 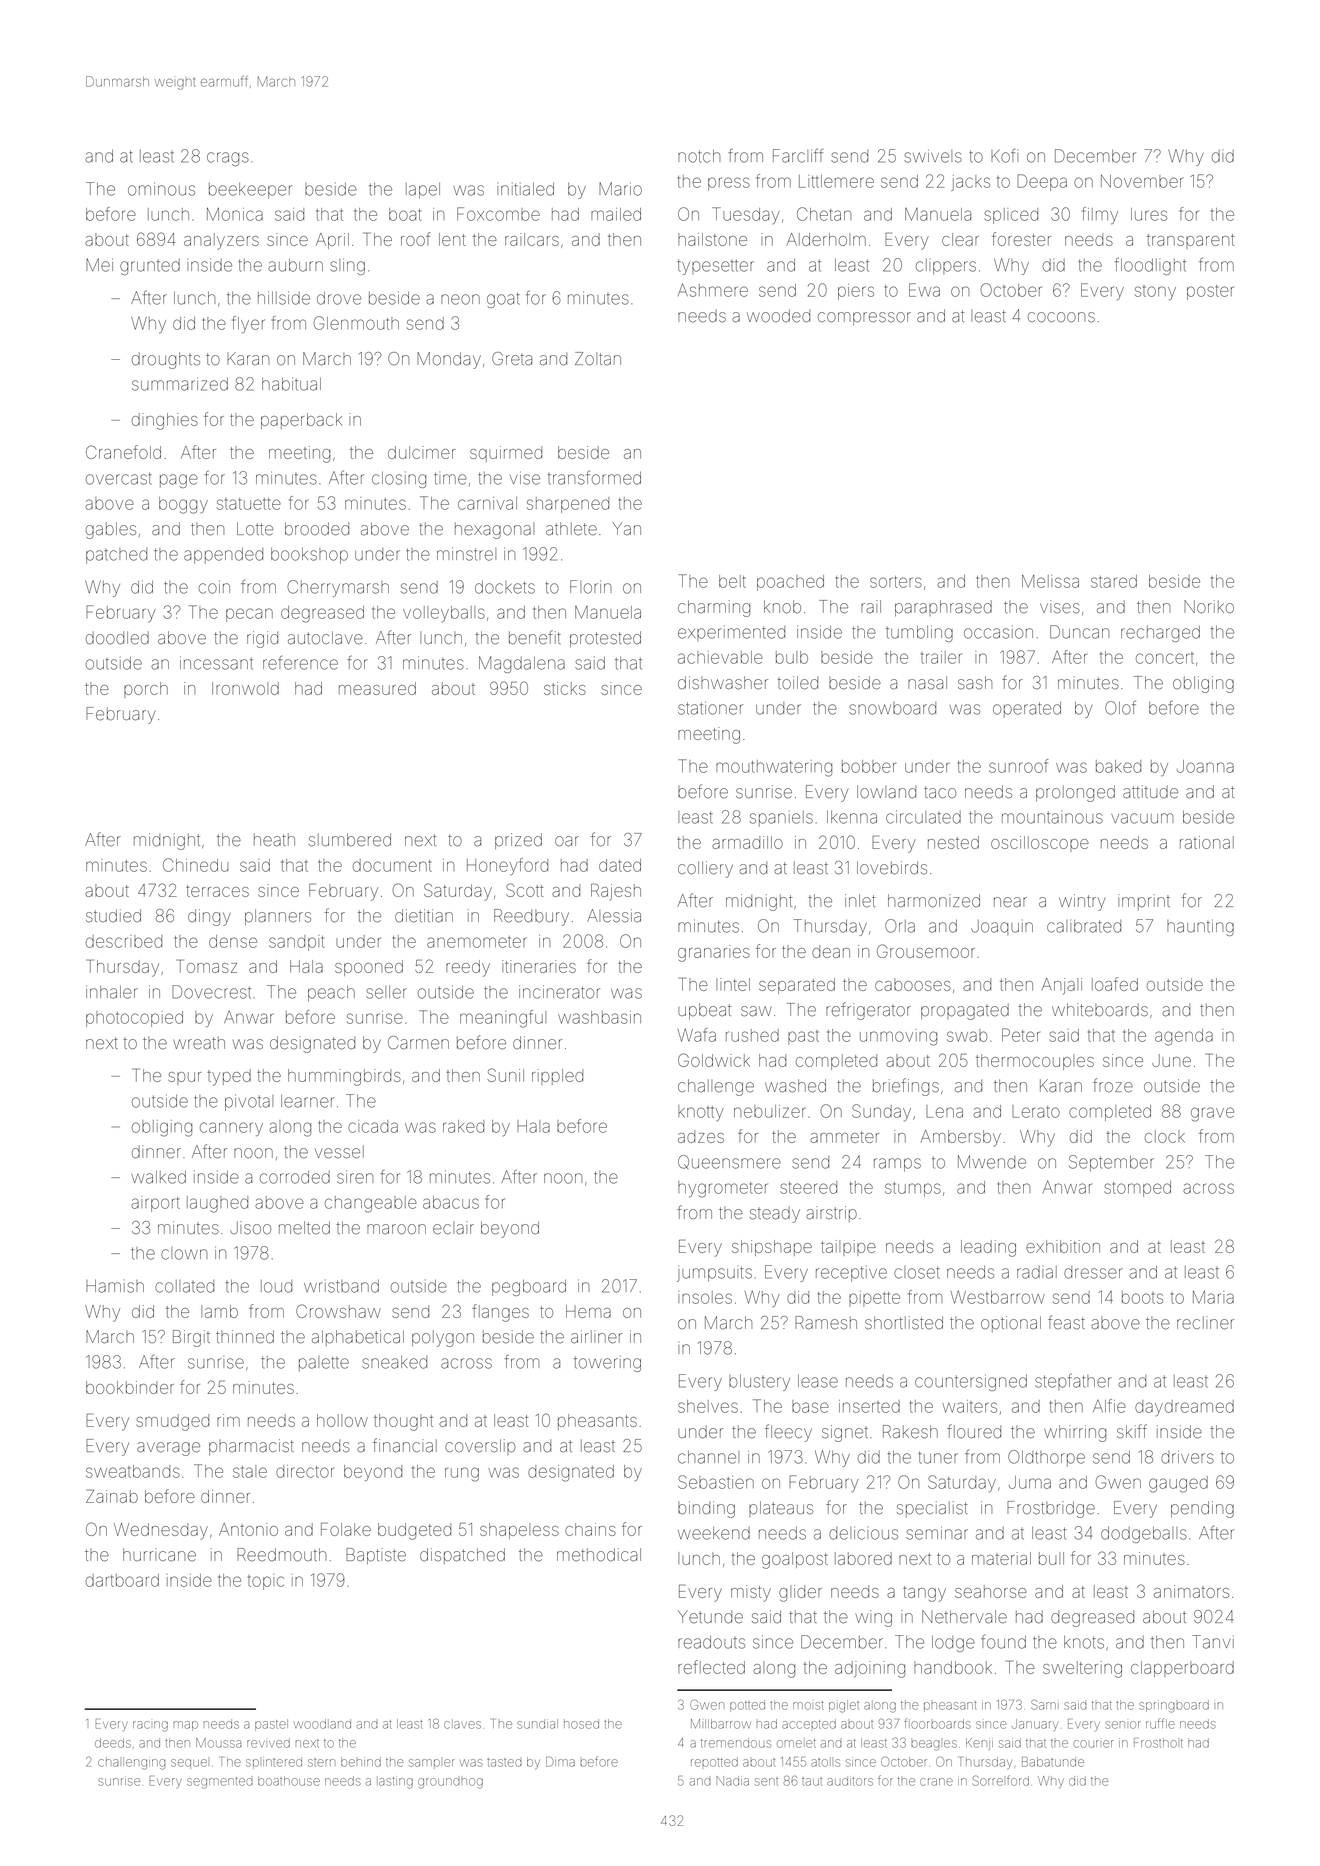 I want to click on Kofi, so click(x=1004, y=155).
